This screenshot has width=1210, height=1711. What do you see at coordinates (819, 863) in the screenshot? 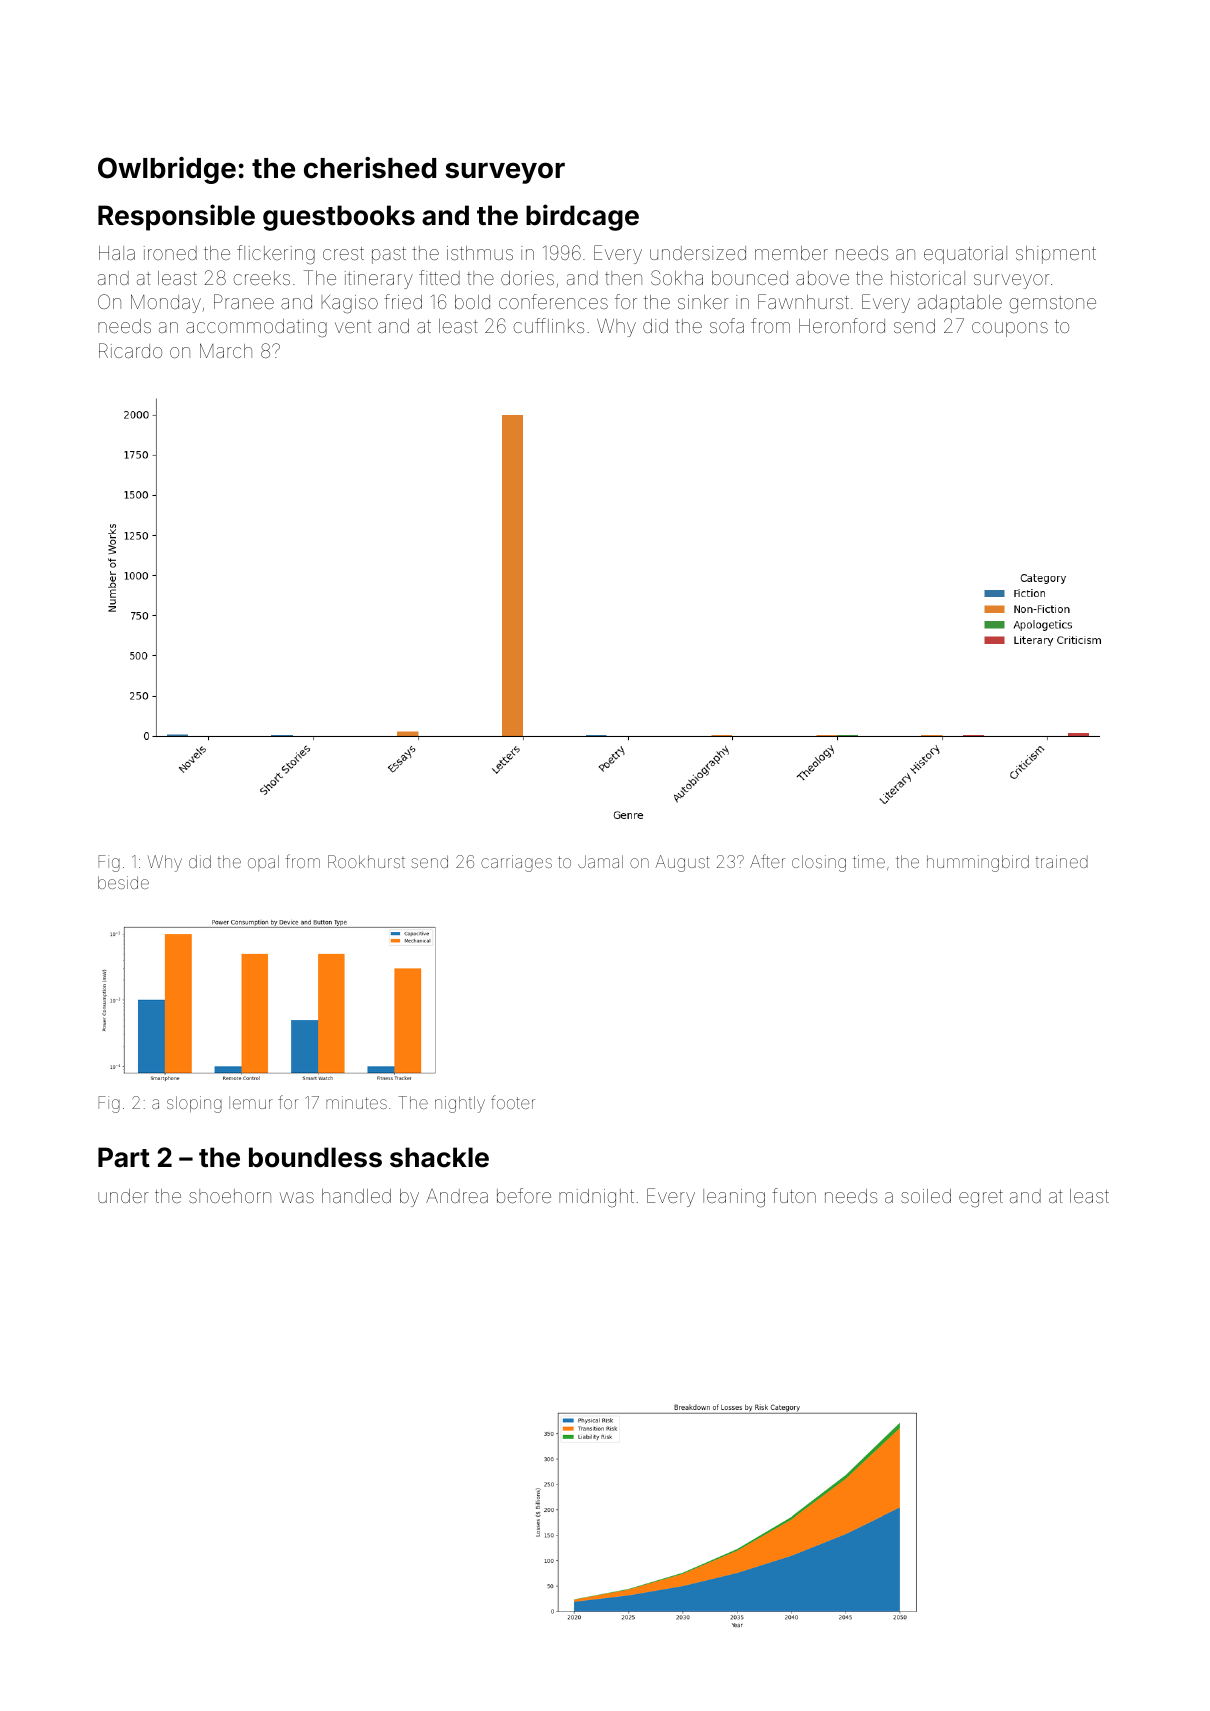
I see `closing` at bounding box center [819, 863].
